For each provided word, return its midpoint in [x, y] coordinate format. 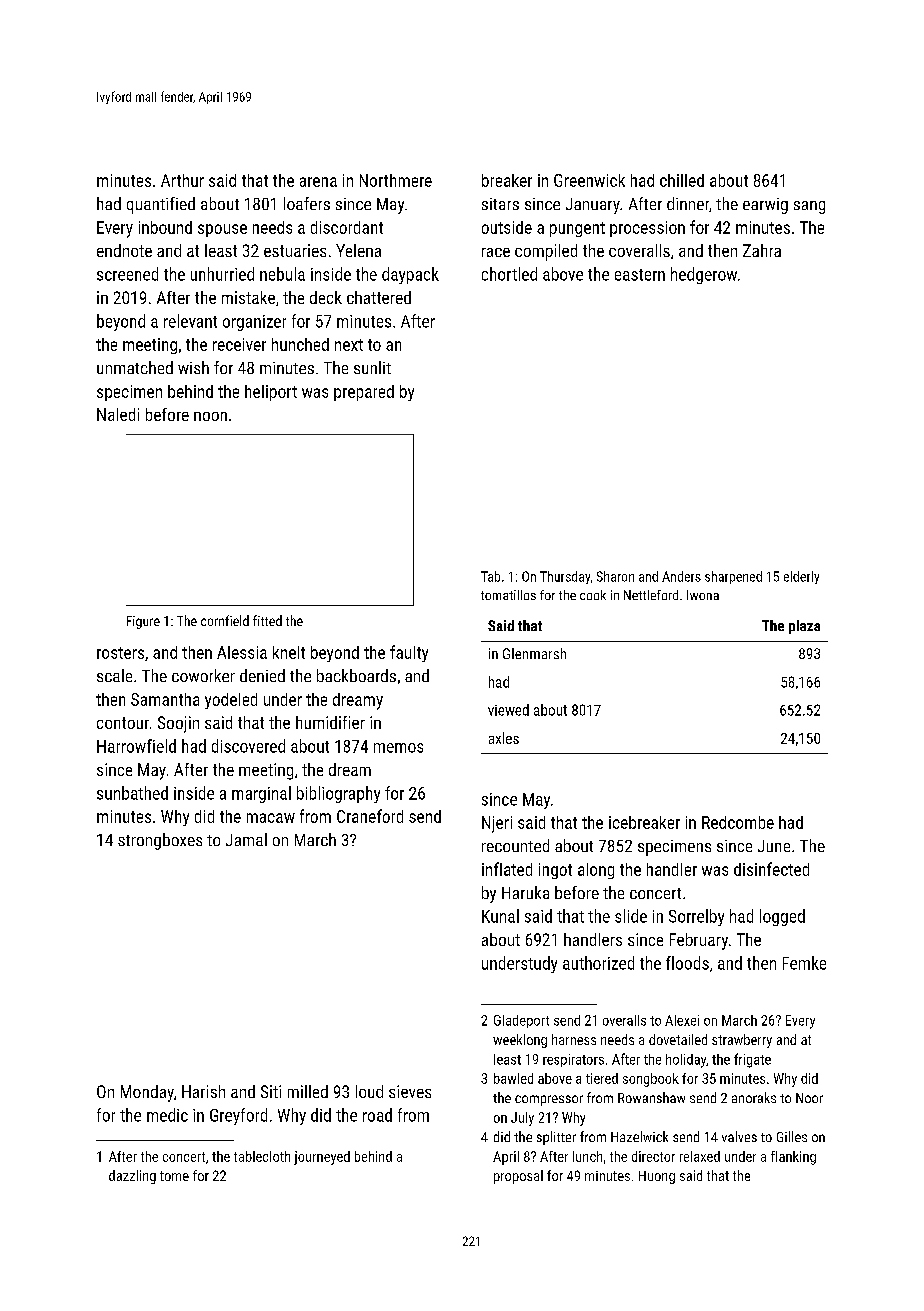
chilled [682, 180]
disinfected [771, 869]
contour [123, 723]
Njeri [497, 824]
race [496, 252]
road [377, 1115]
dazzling [132, 1177]
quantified [161, 205]
